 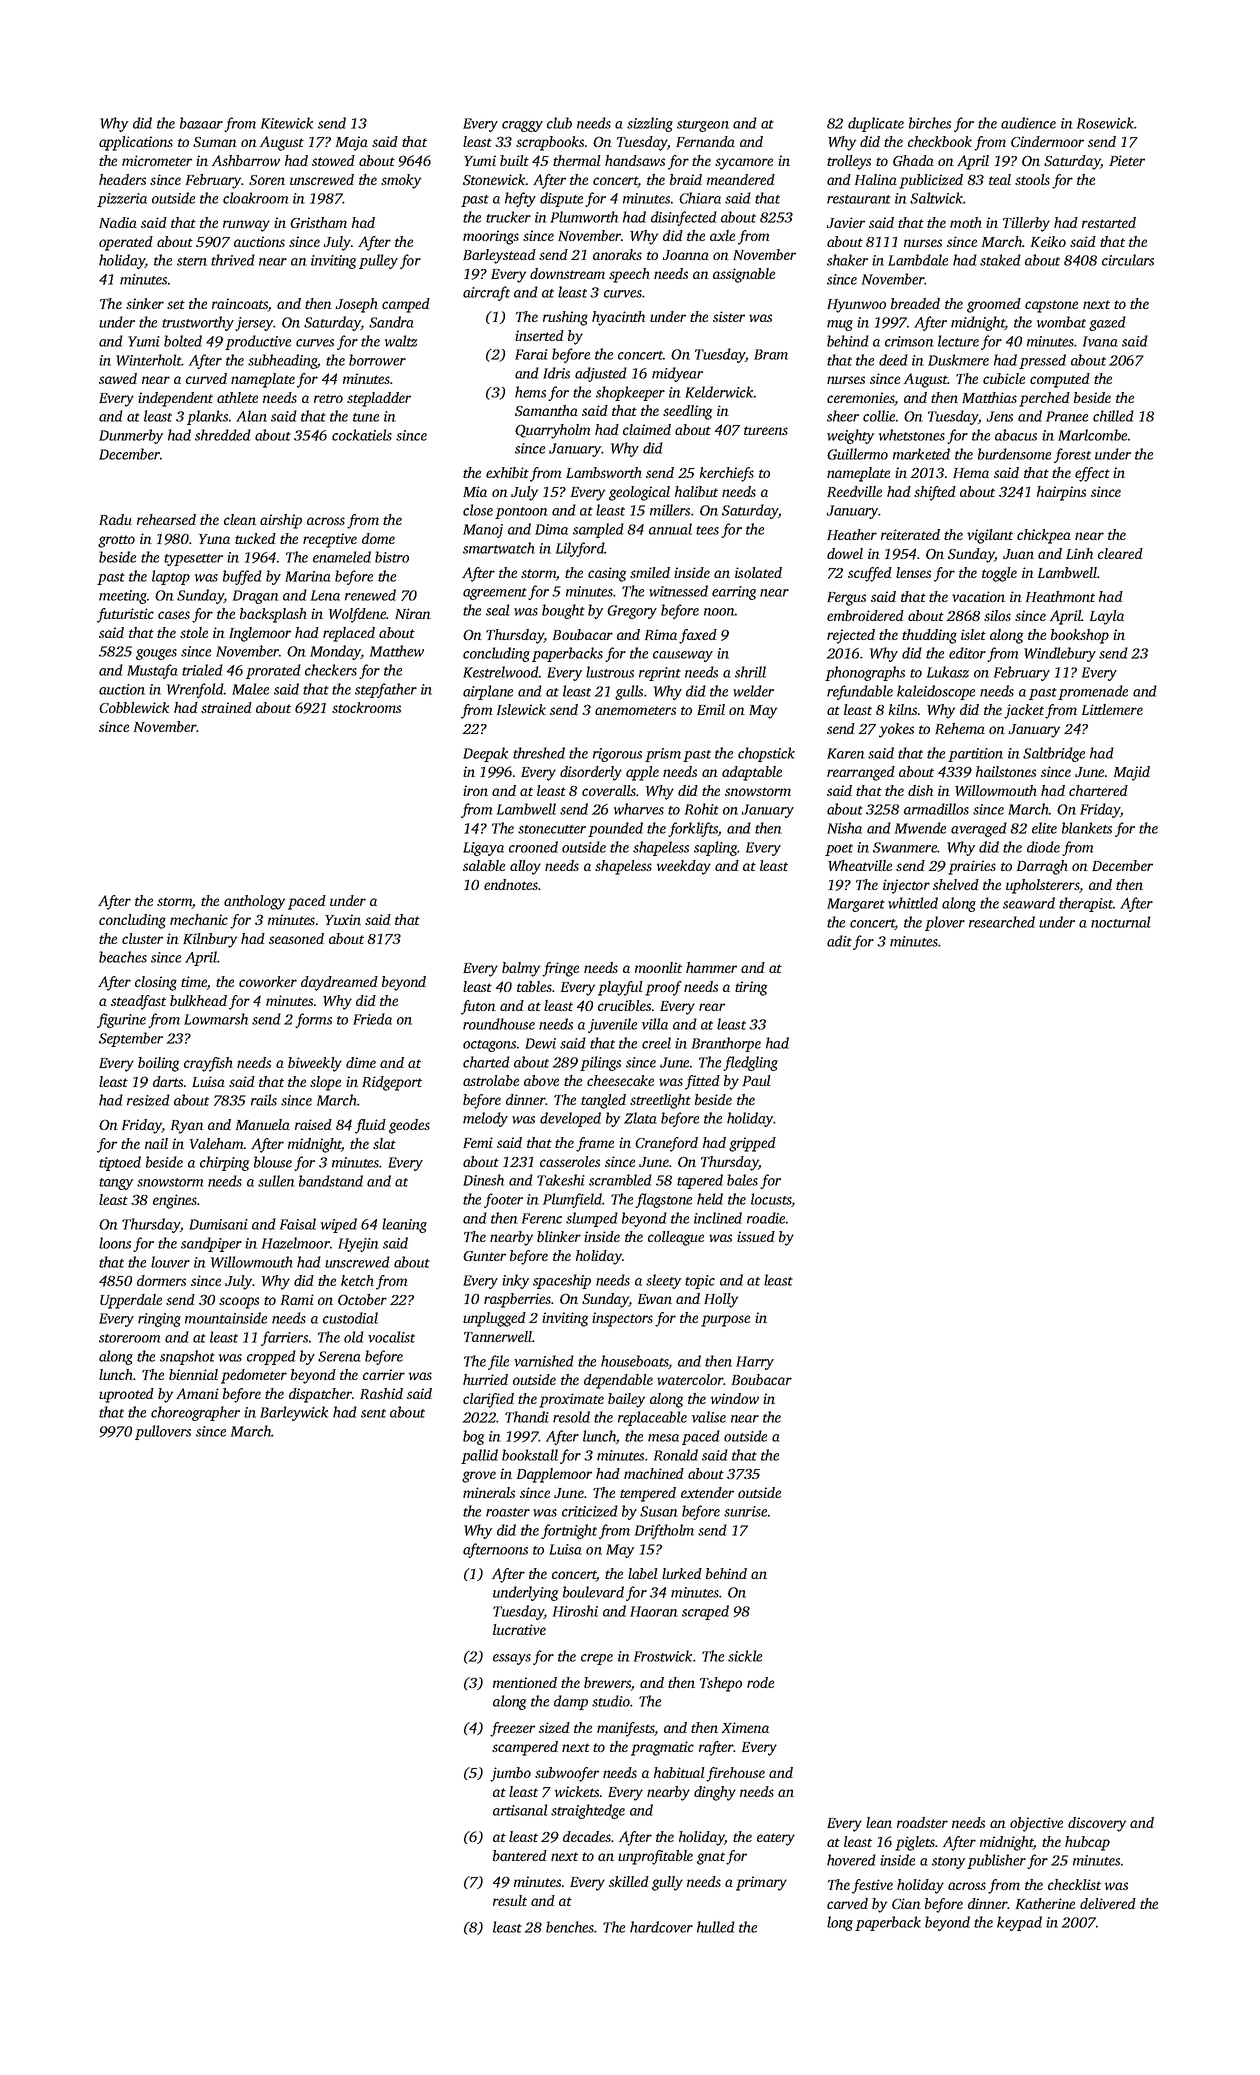 What do you see at coordinates (978, 596) in the page?
I see `vacation` at bounding box center [978, 596].
